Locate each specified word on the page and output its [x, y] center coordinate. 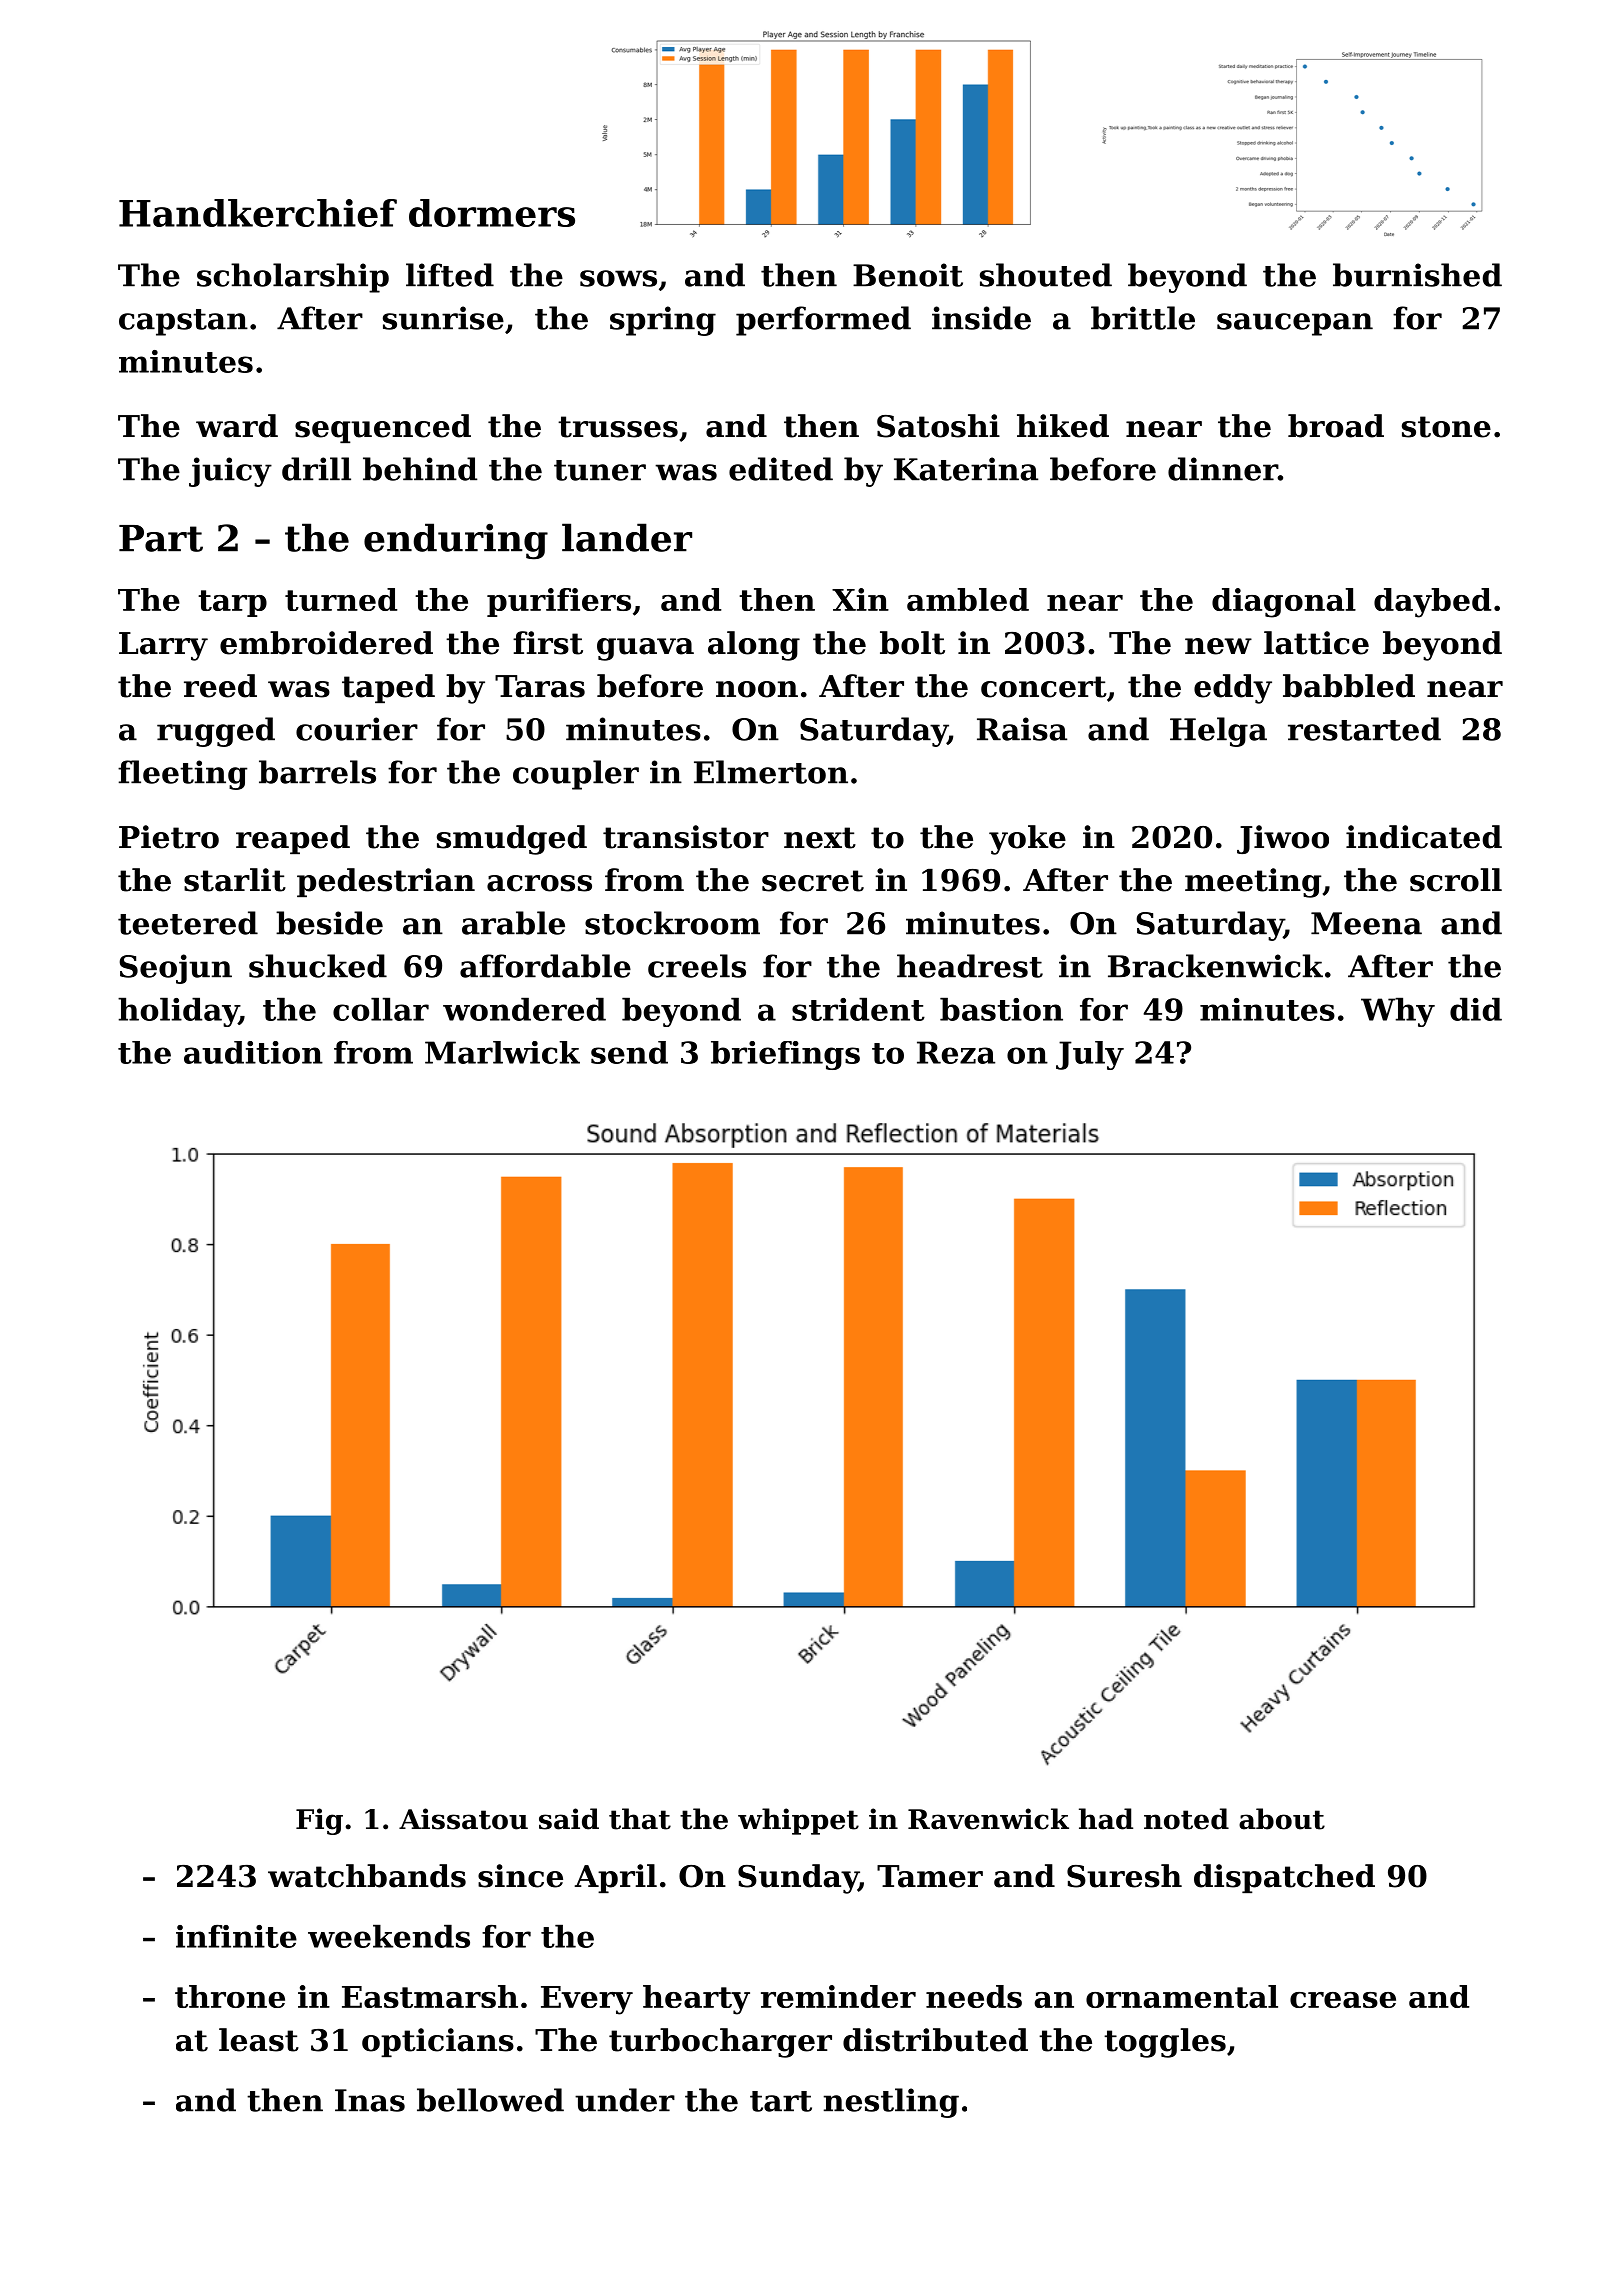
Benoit [908, 275]
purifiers [559, 602]
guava [645, 649]
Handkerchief [258, 213]
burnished [1417, 275]
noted [1186, 1819]
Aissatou [463, 1819]
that [640, 1819]
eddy [1233, 689]
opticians [438, 2042]
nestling [891, 2103]
